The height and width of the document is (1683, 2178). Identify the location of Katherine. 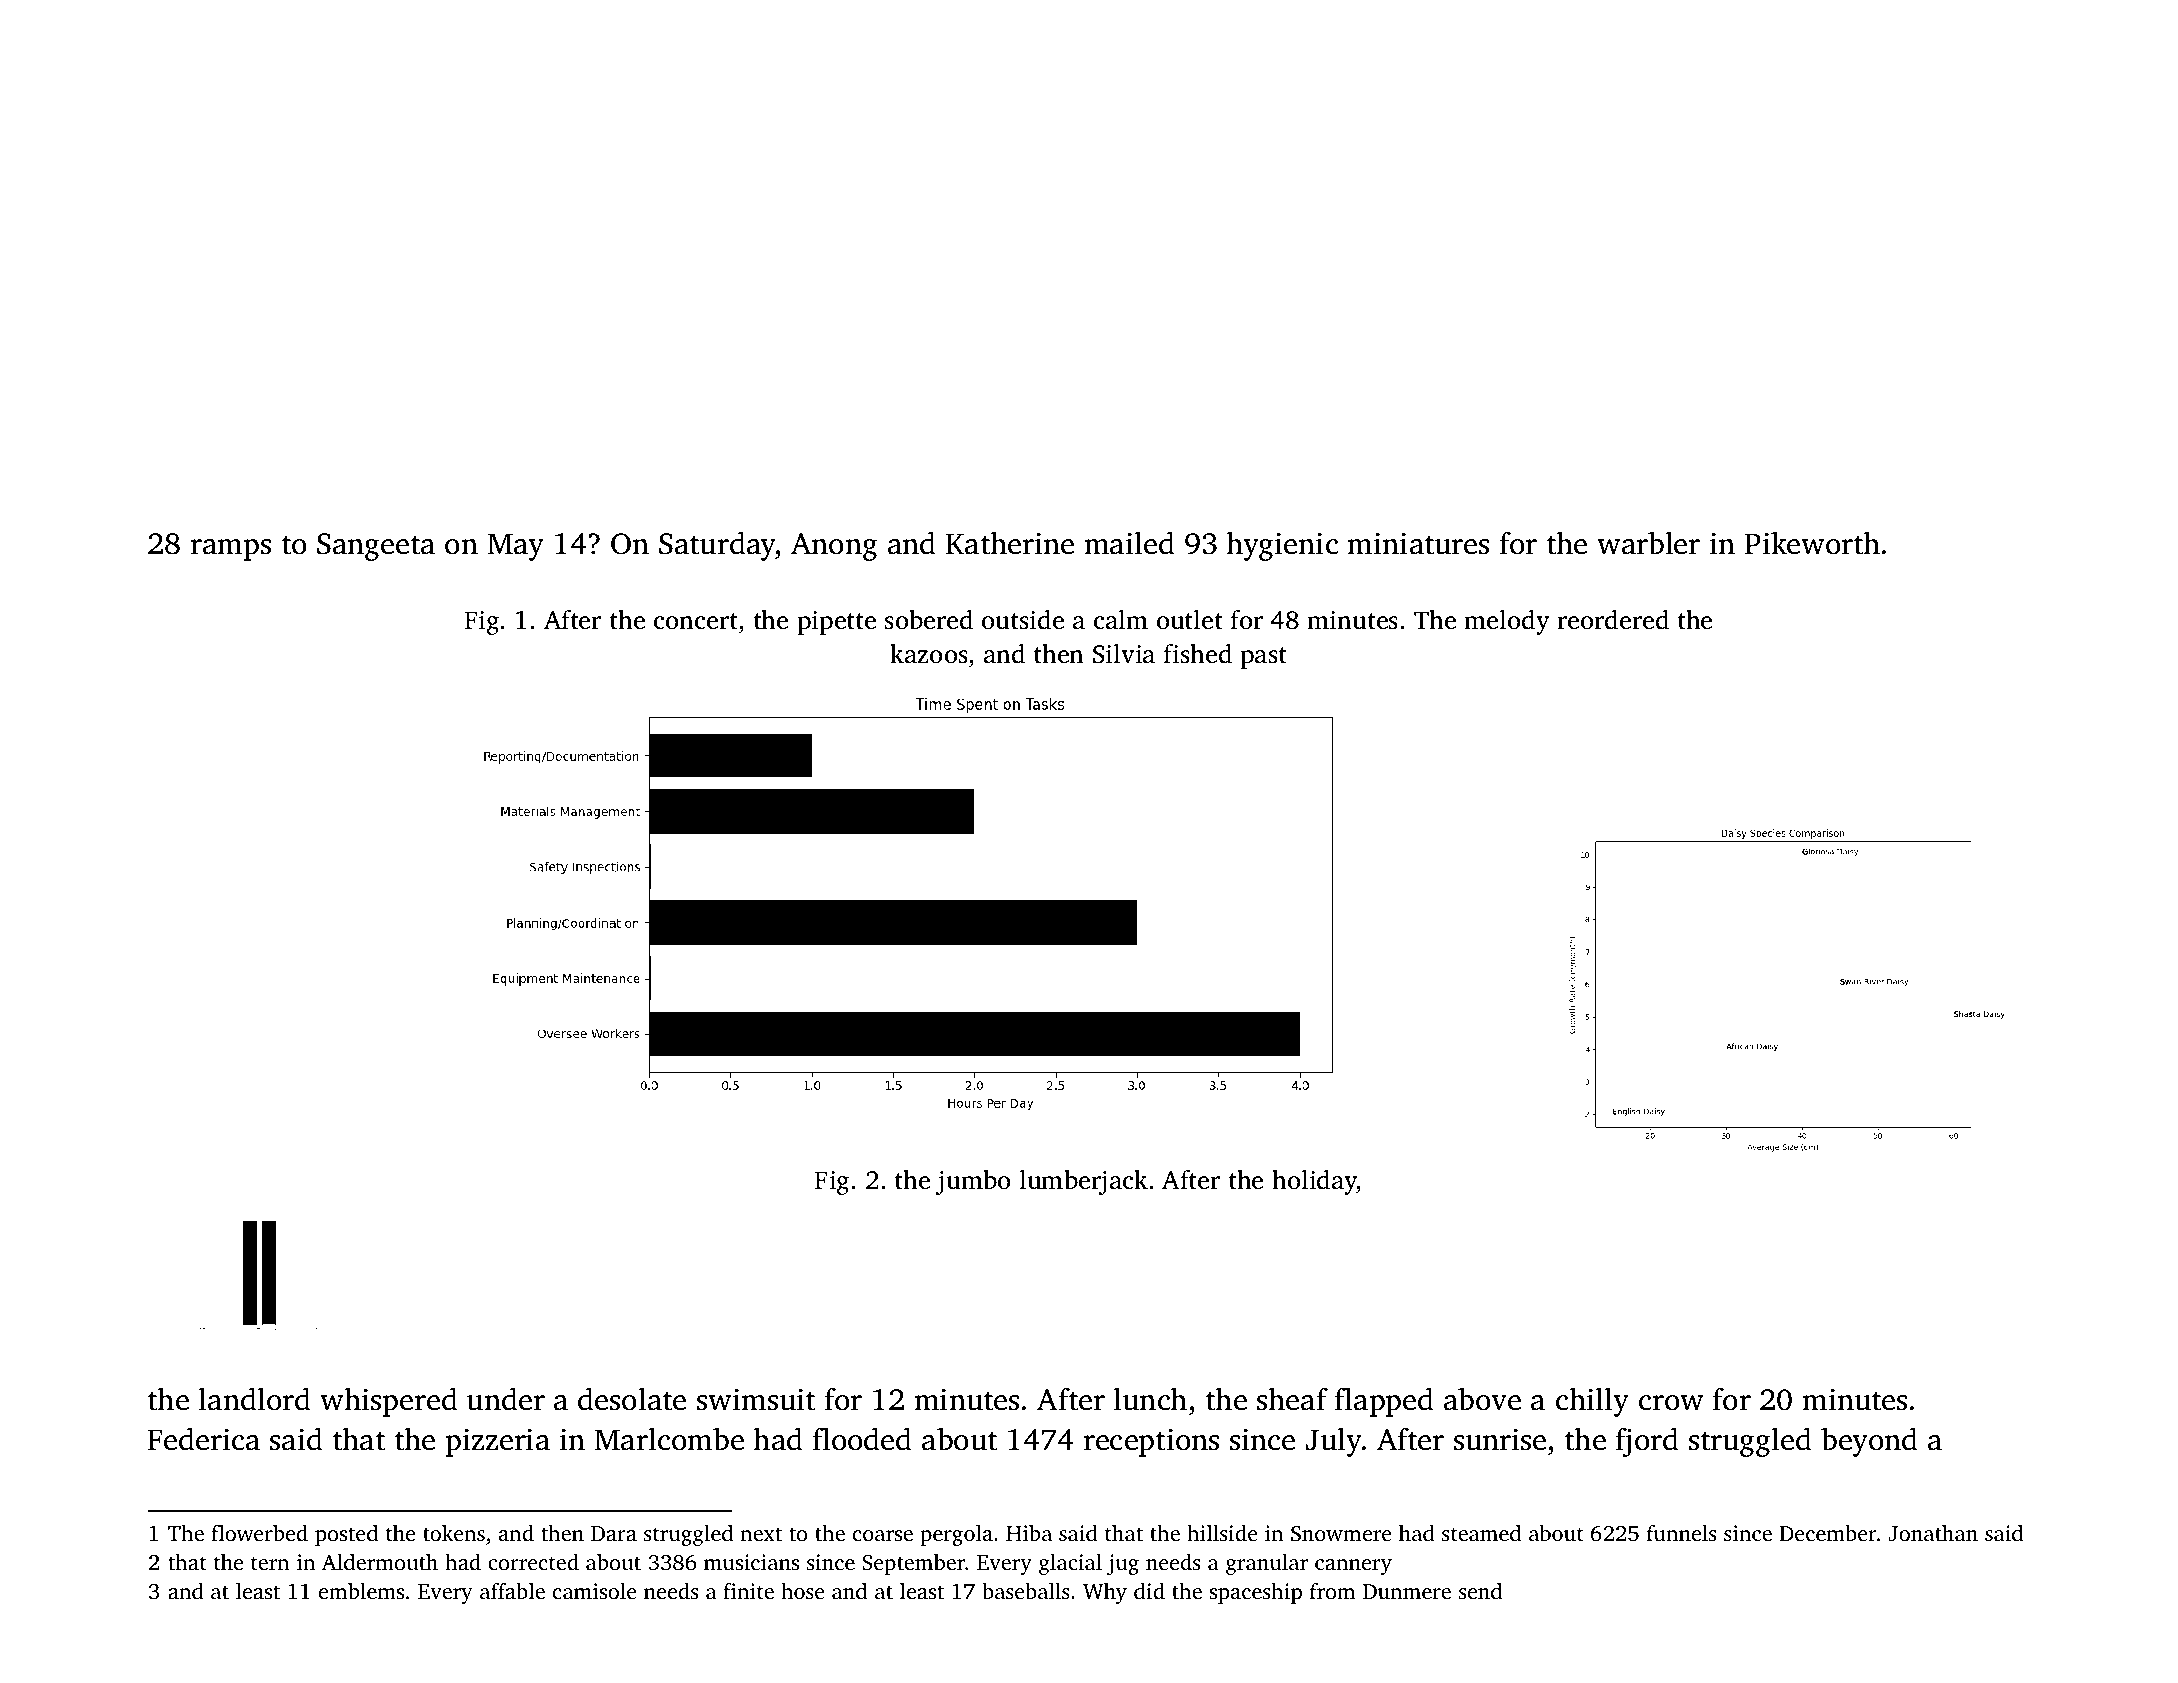
(1010, 543).
